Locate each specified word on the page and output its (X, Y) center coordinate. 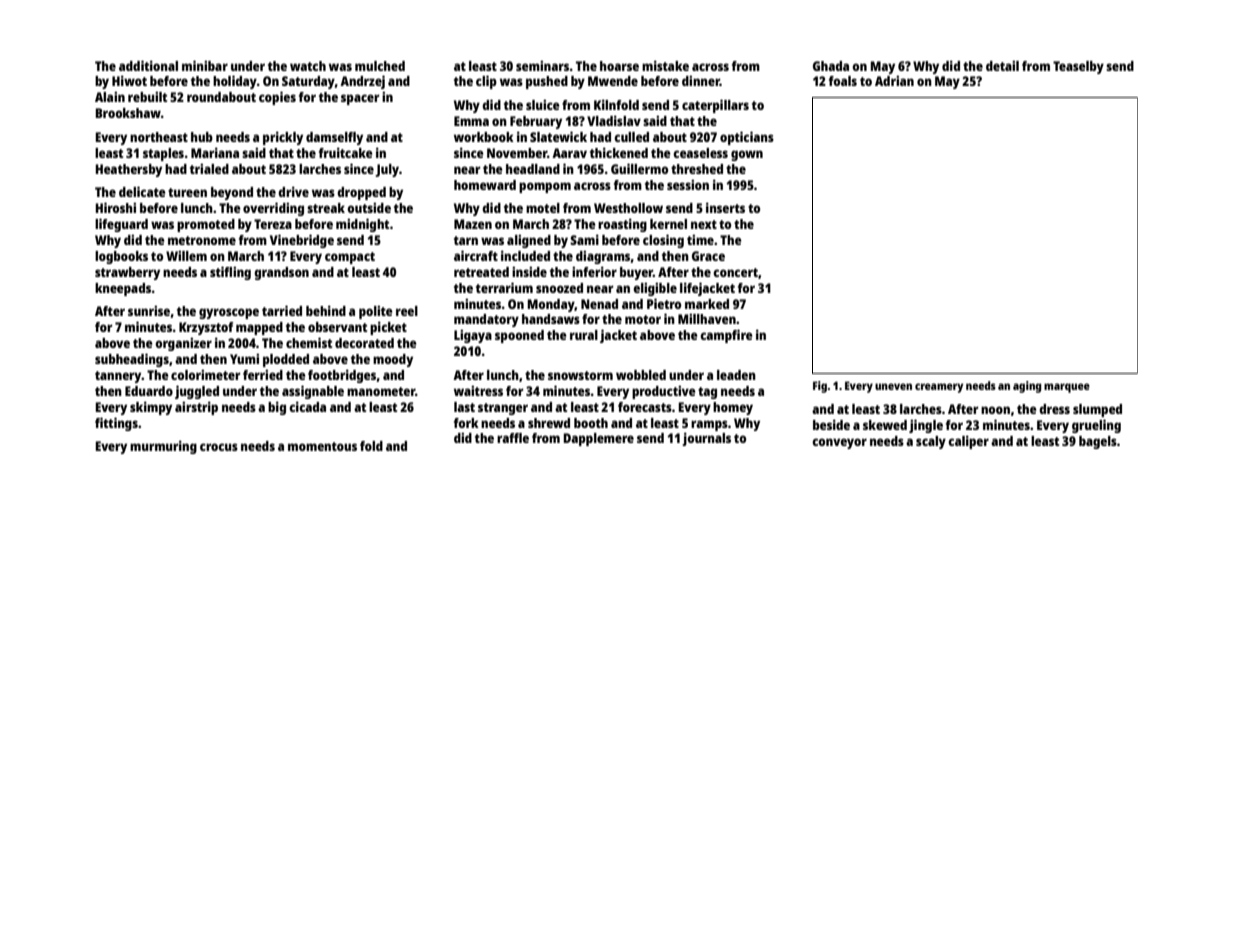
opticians (747, 138)
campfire (726, 336)
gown (747, 155)
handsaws (551, 319)
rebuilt (147, 96)
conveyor (839, 443)
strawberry (127, 273)
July (387, 170)
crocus (219, 447)
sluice (542, 104)
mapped (259, 328)
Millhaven (707, 318)
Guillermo (639, 168)
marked (707, 304)
